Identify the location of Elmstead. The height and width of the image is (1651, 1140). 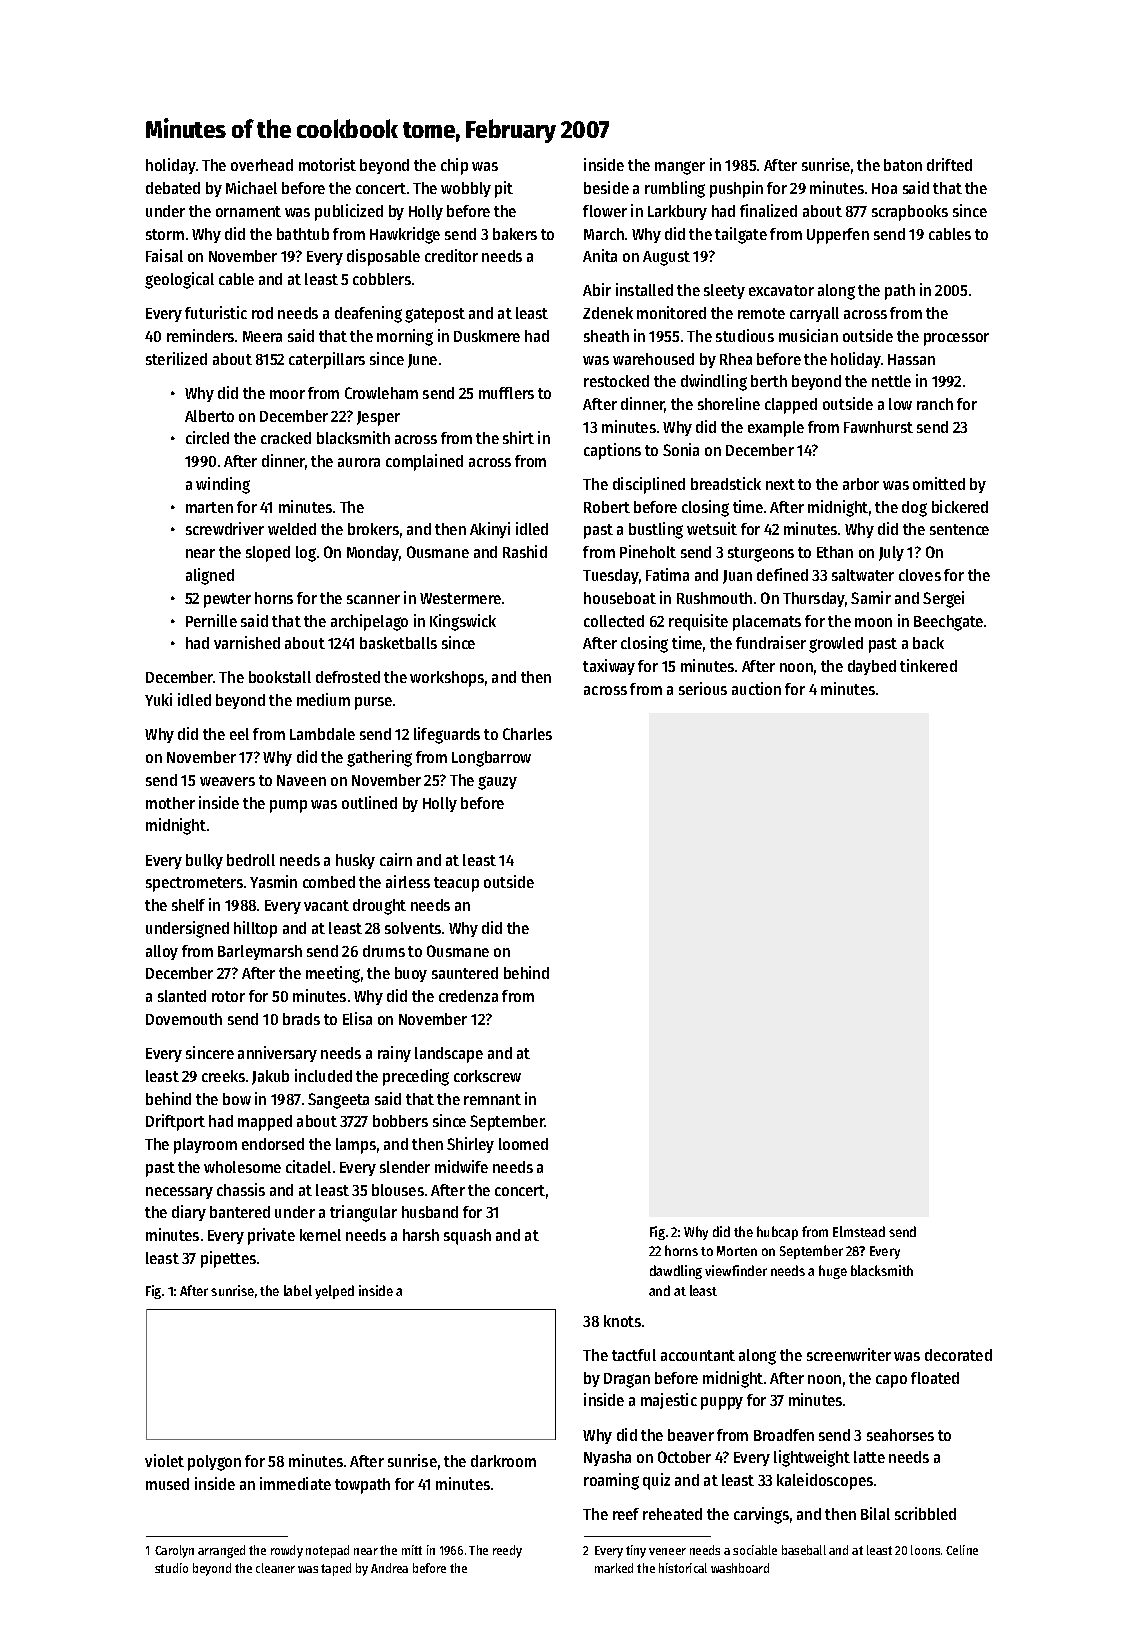
(859, 1231).
